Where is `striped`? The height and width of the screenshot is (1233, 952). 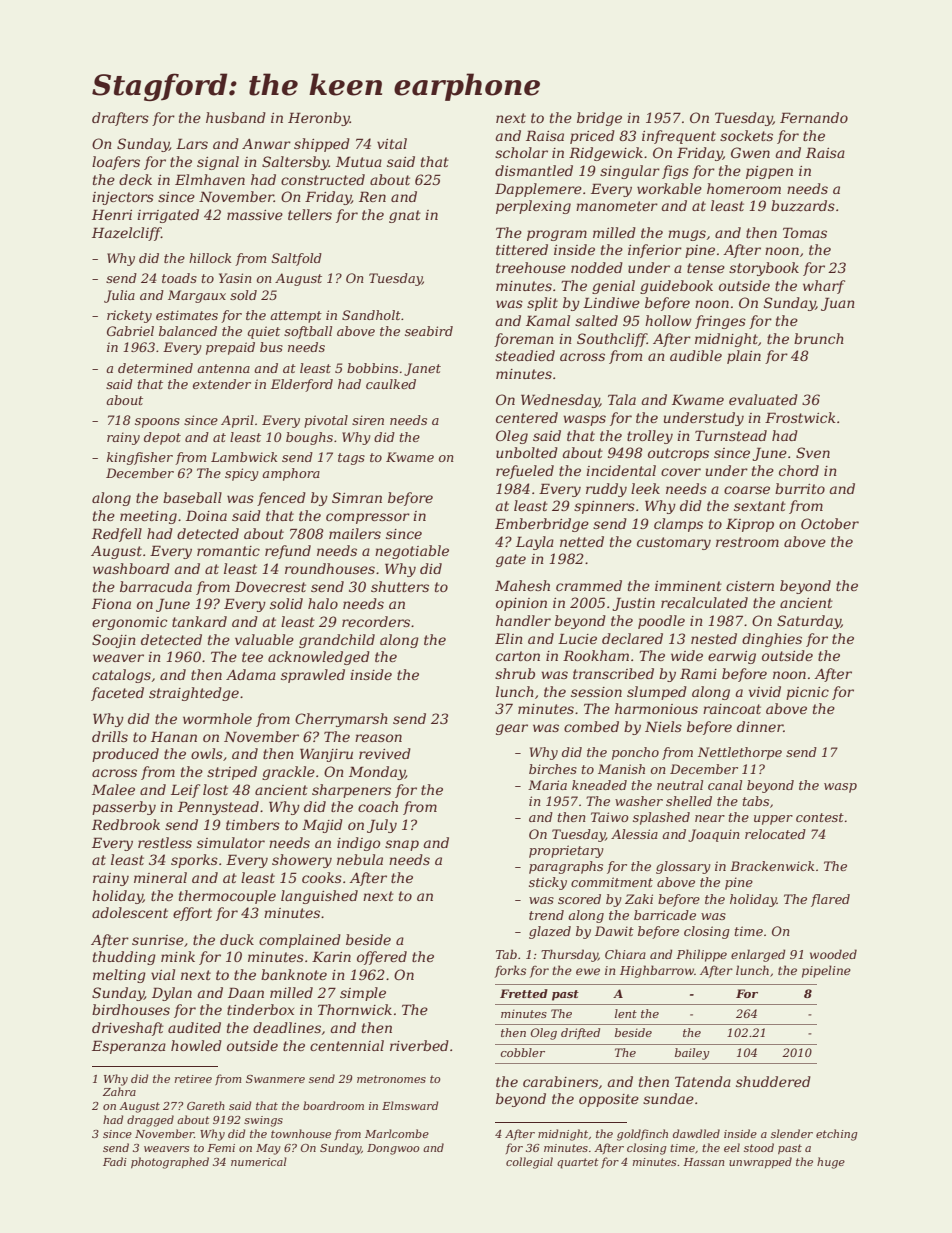 striped is located at coordinates (232, 773).
